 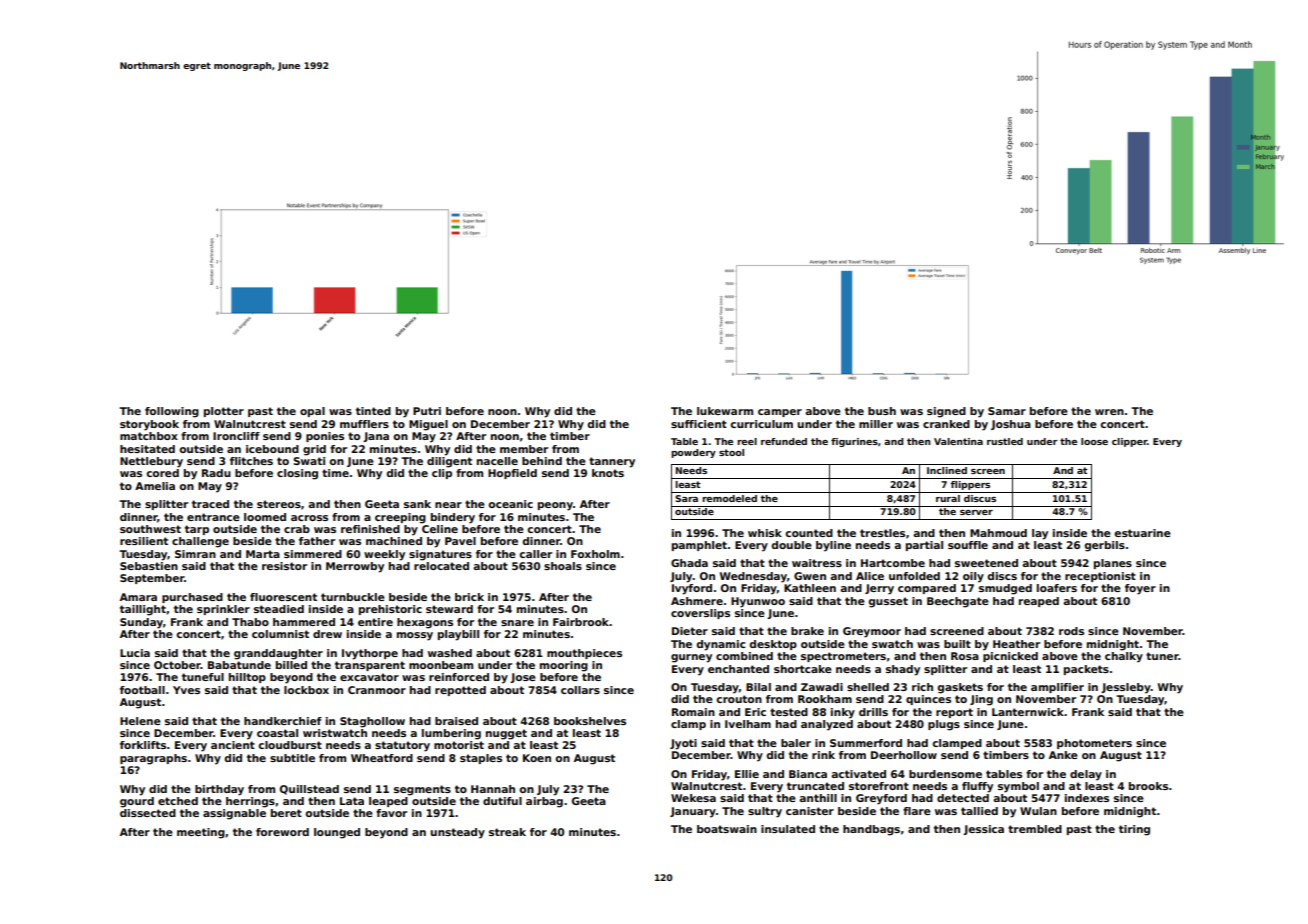 What do you see at coordinates (968, 545) in the document?
I see `souffle` at bounding box center [968, 545].
